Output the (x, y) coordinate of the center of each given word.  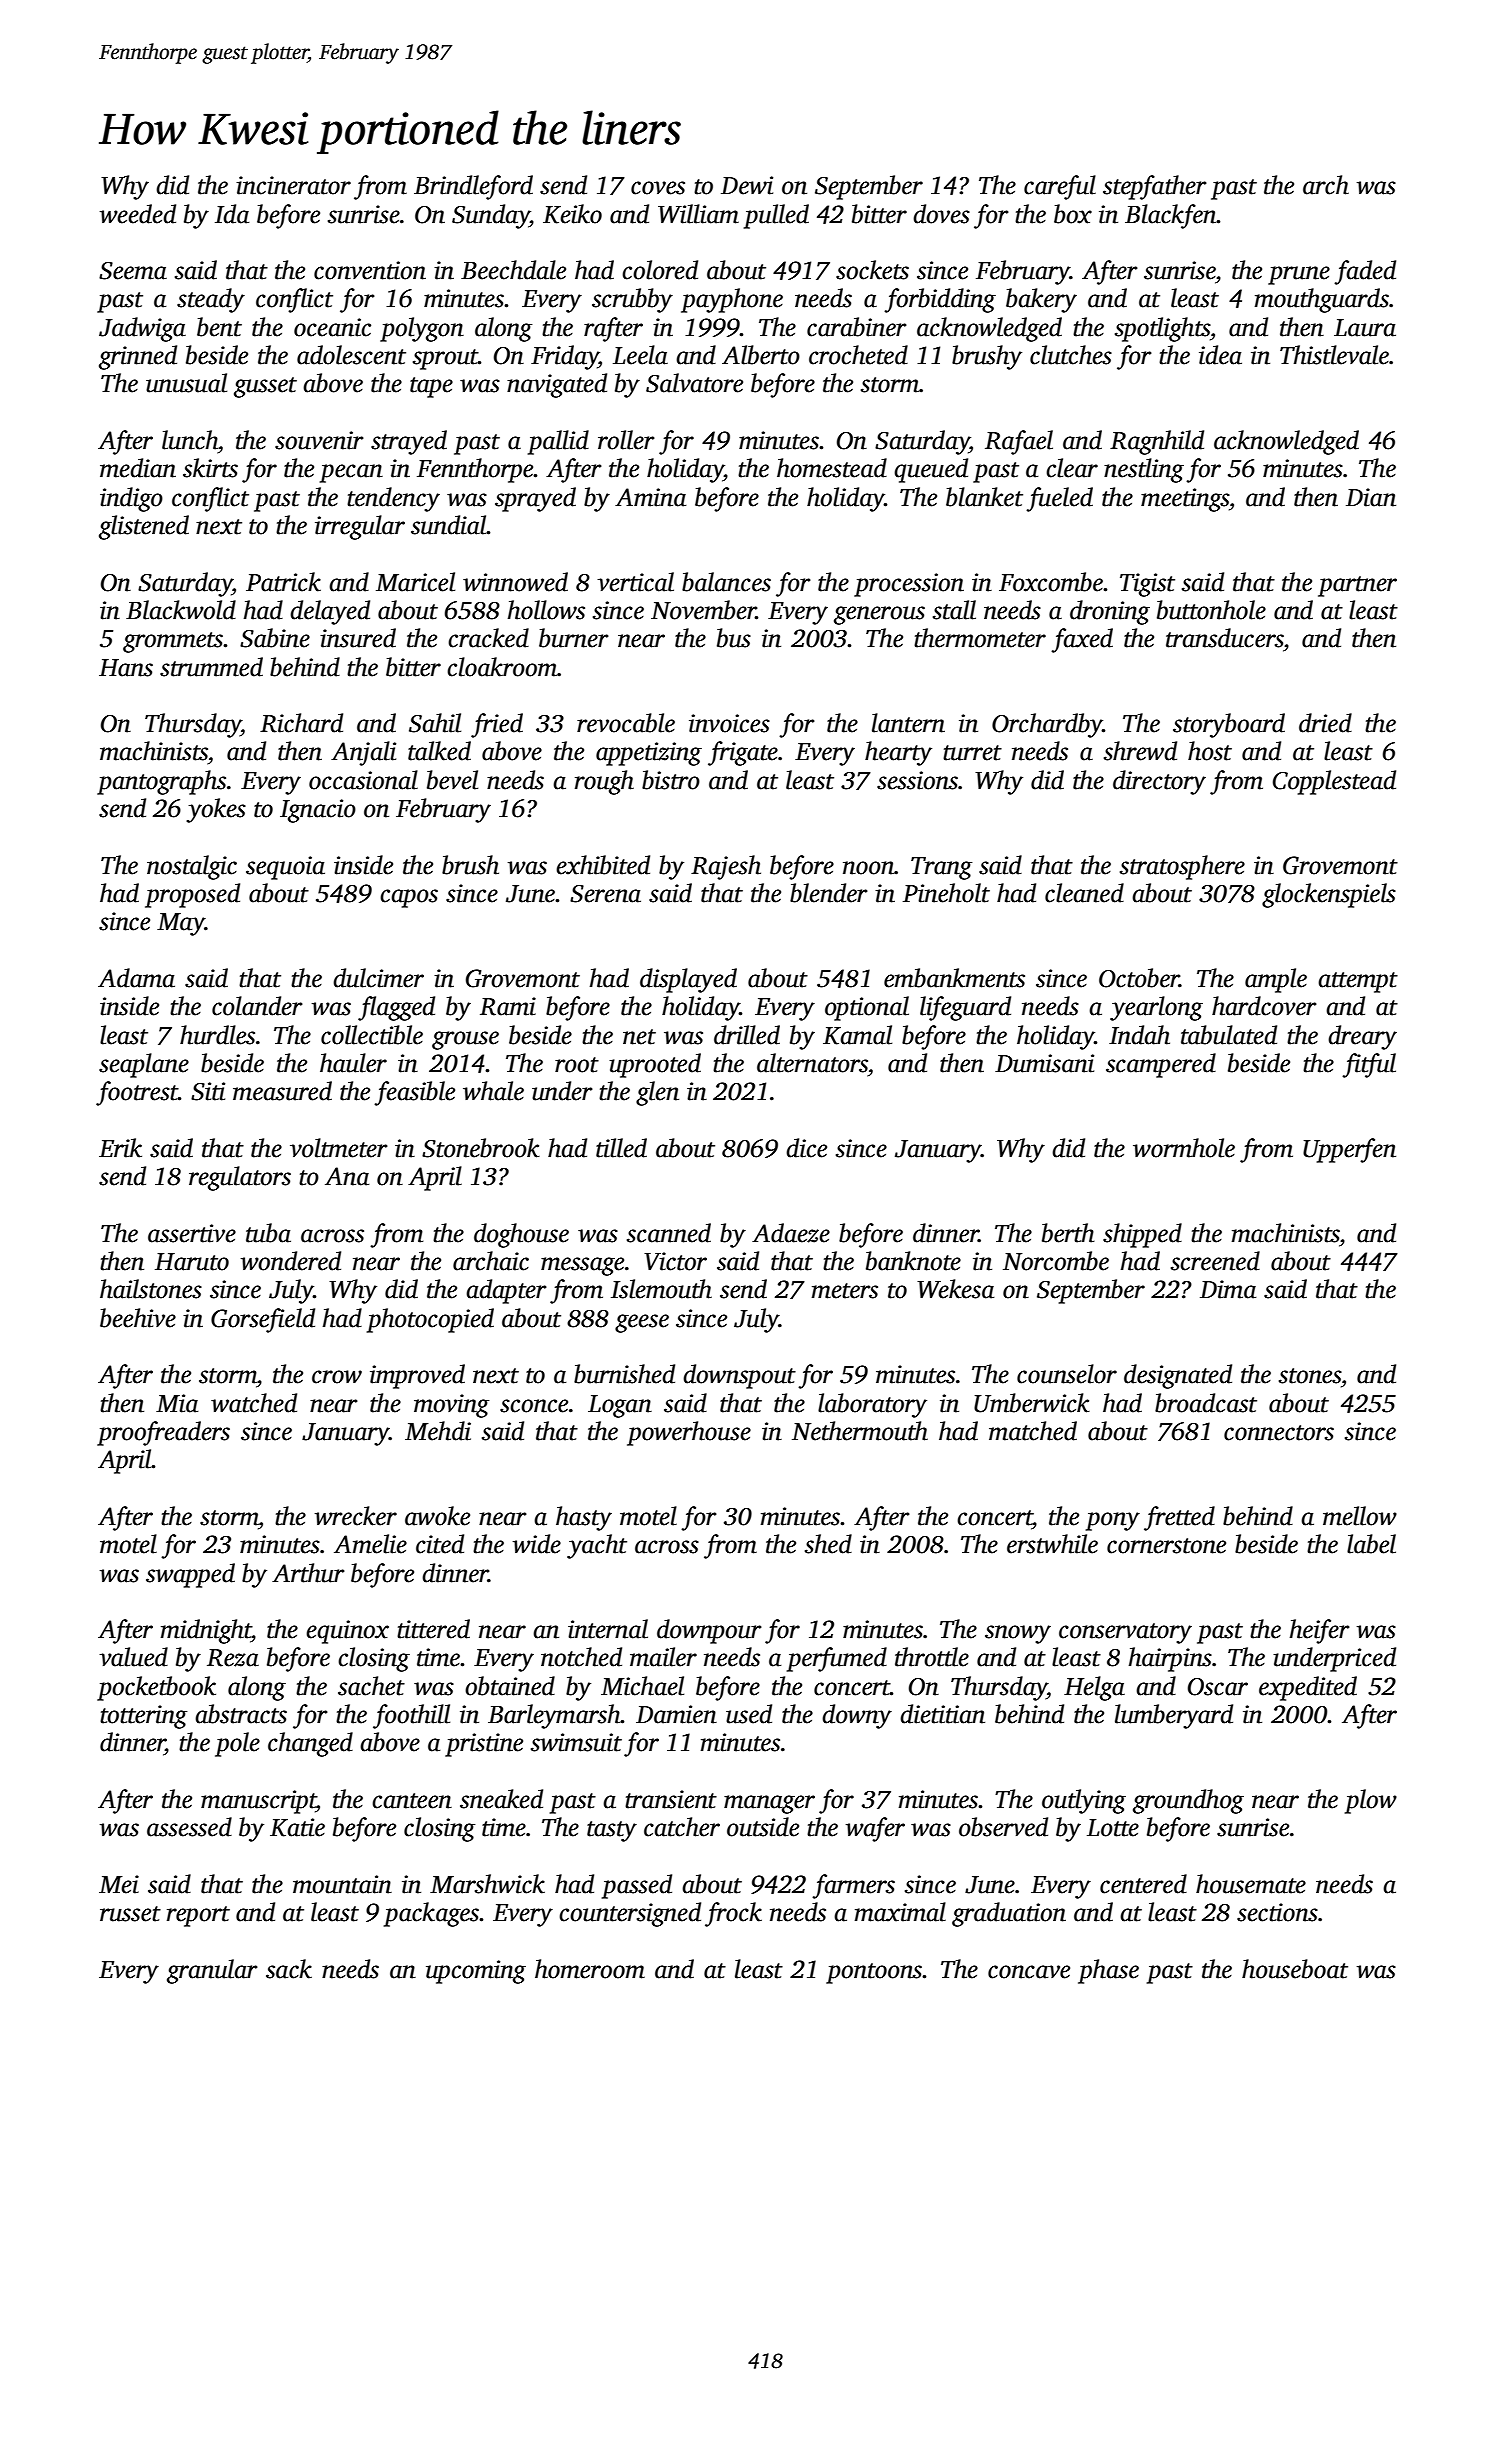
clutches (1071, 355)
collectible (372, 1035)
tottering (143, 1717)
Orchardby (1047, 725)
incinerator (293, 185)
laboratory (872, 1405)
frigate (743, 753)
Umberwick (1032, 1403)
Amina (650, 497)
